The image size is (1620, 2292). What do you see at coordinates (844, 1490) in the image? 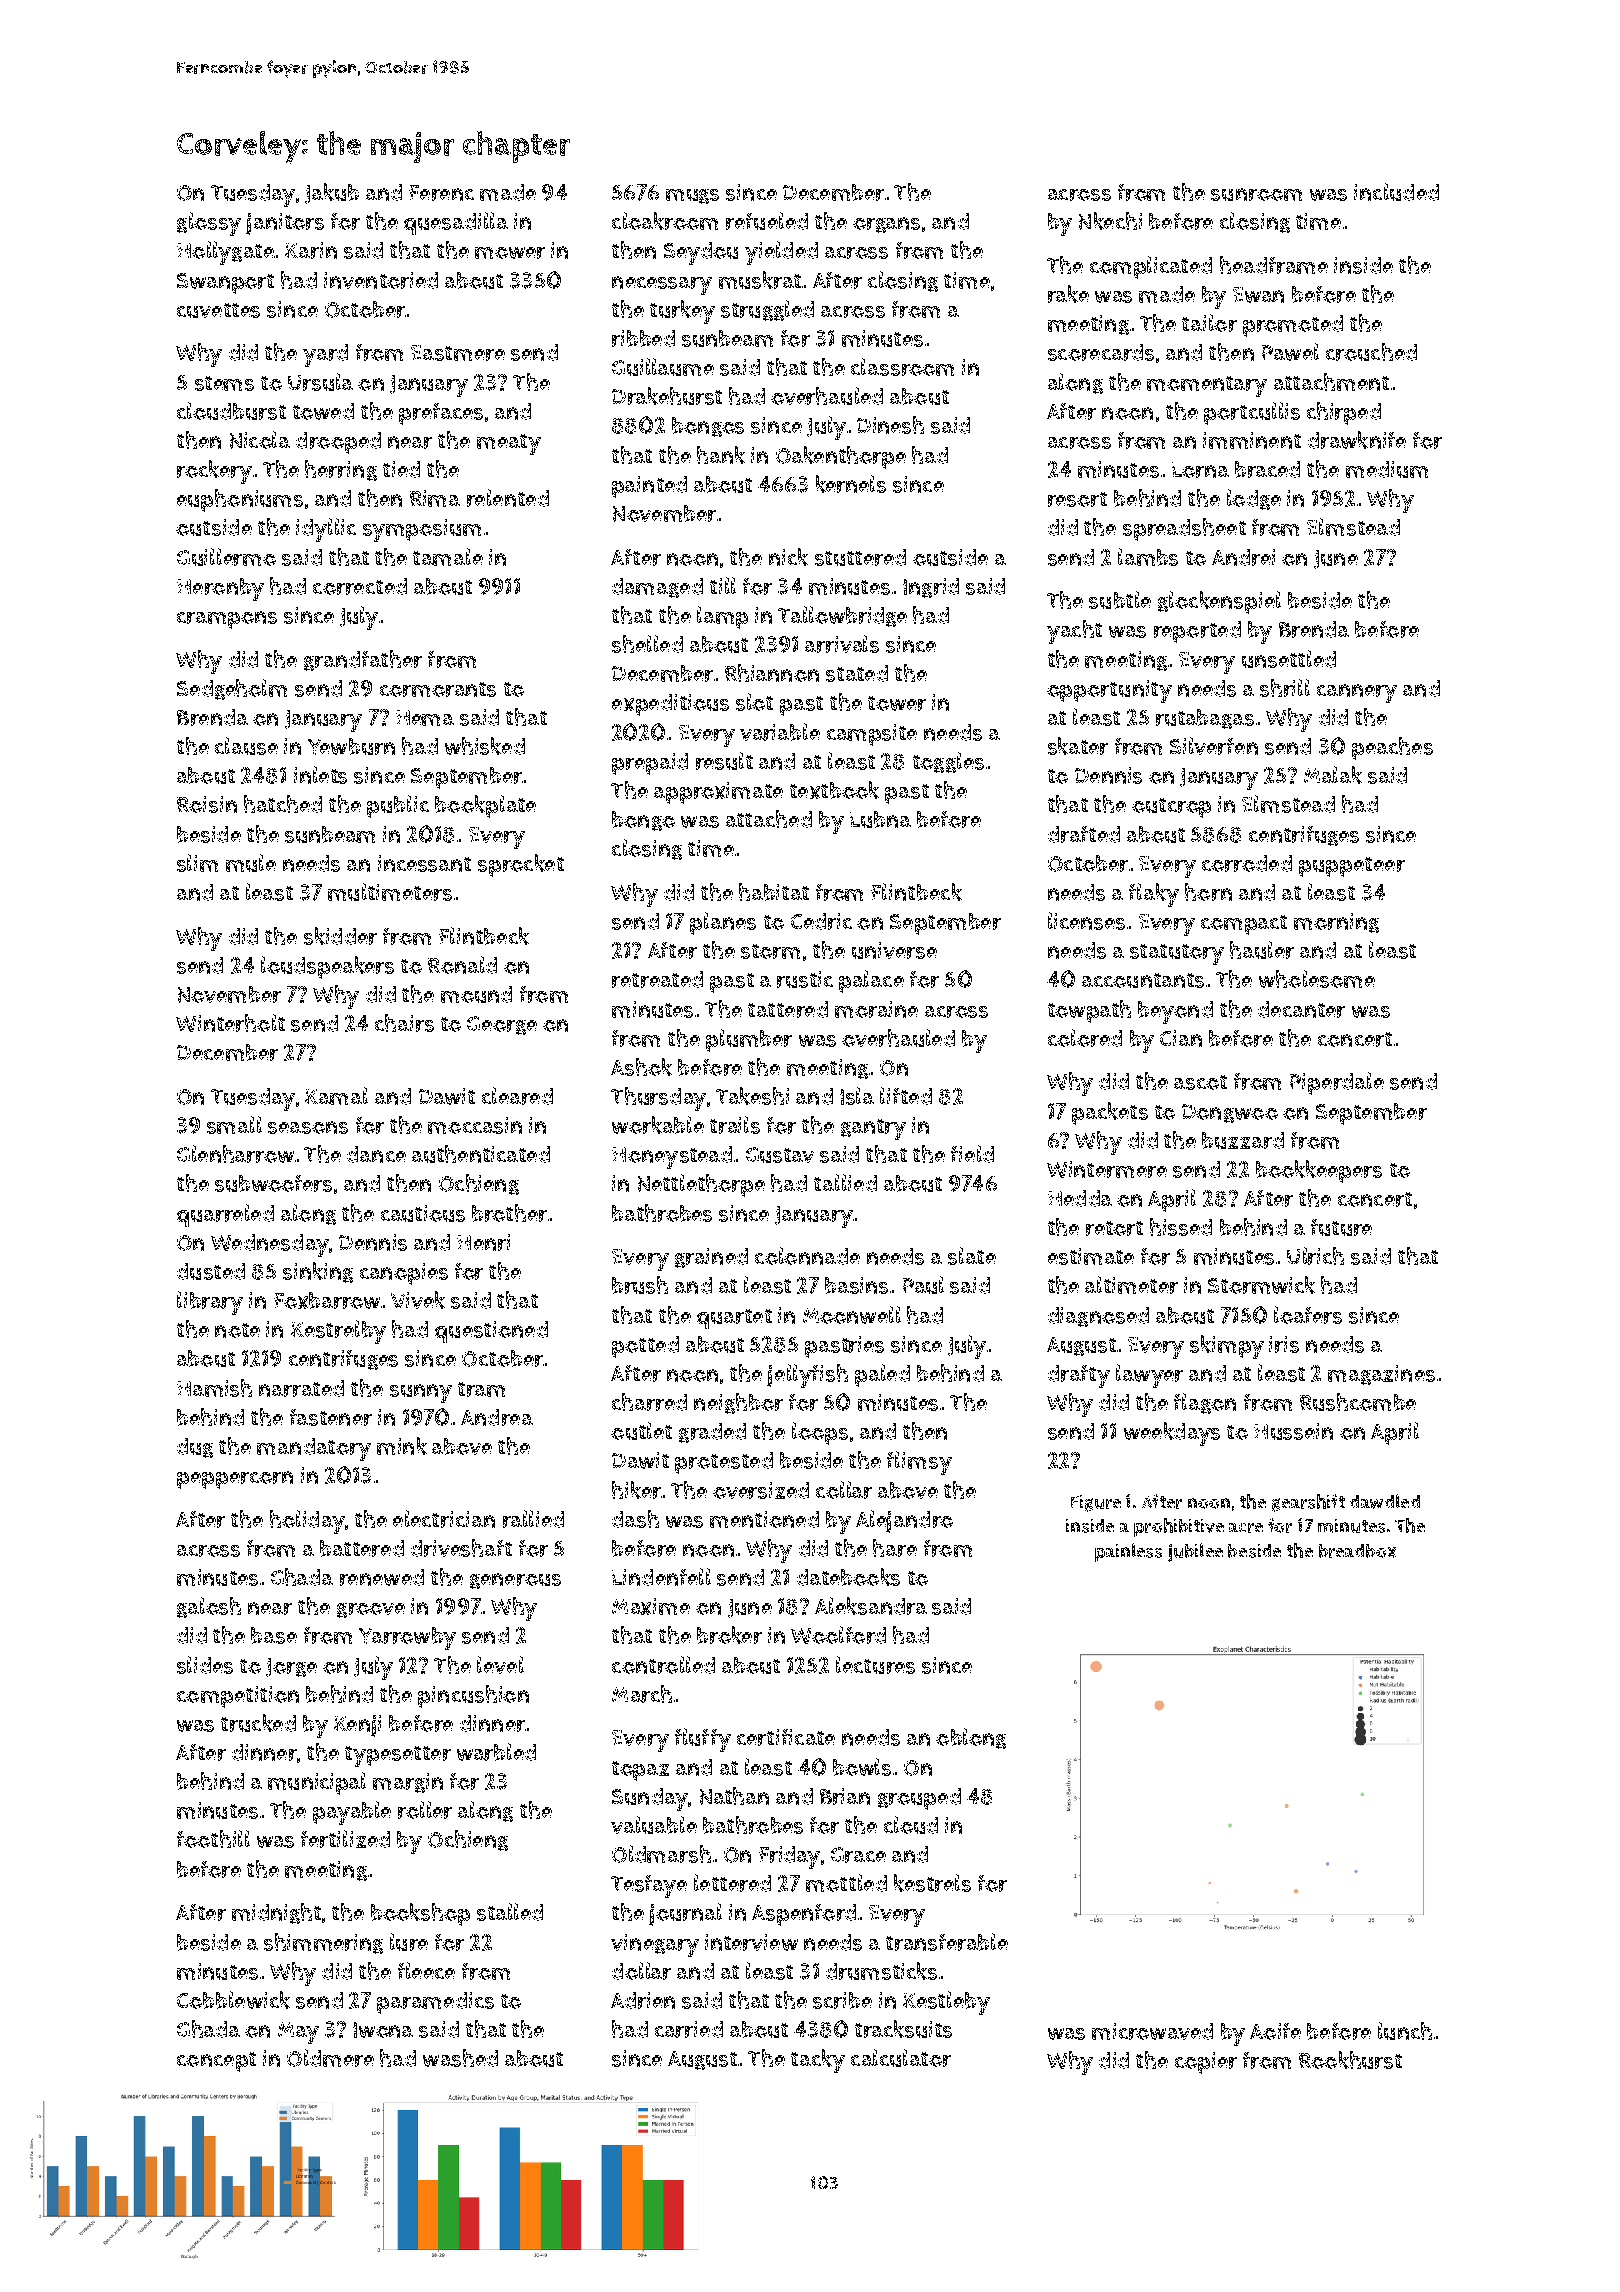
I see `collar` at bounding box center [844, 1490].
